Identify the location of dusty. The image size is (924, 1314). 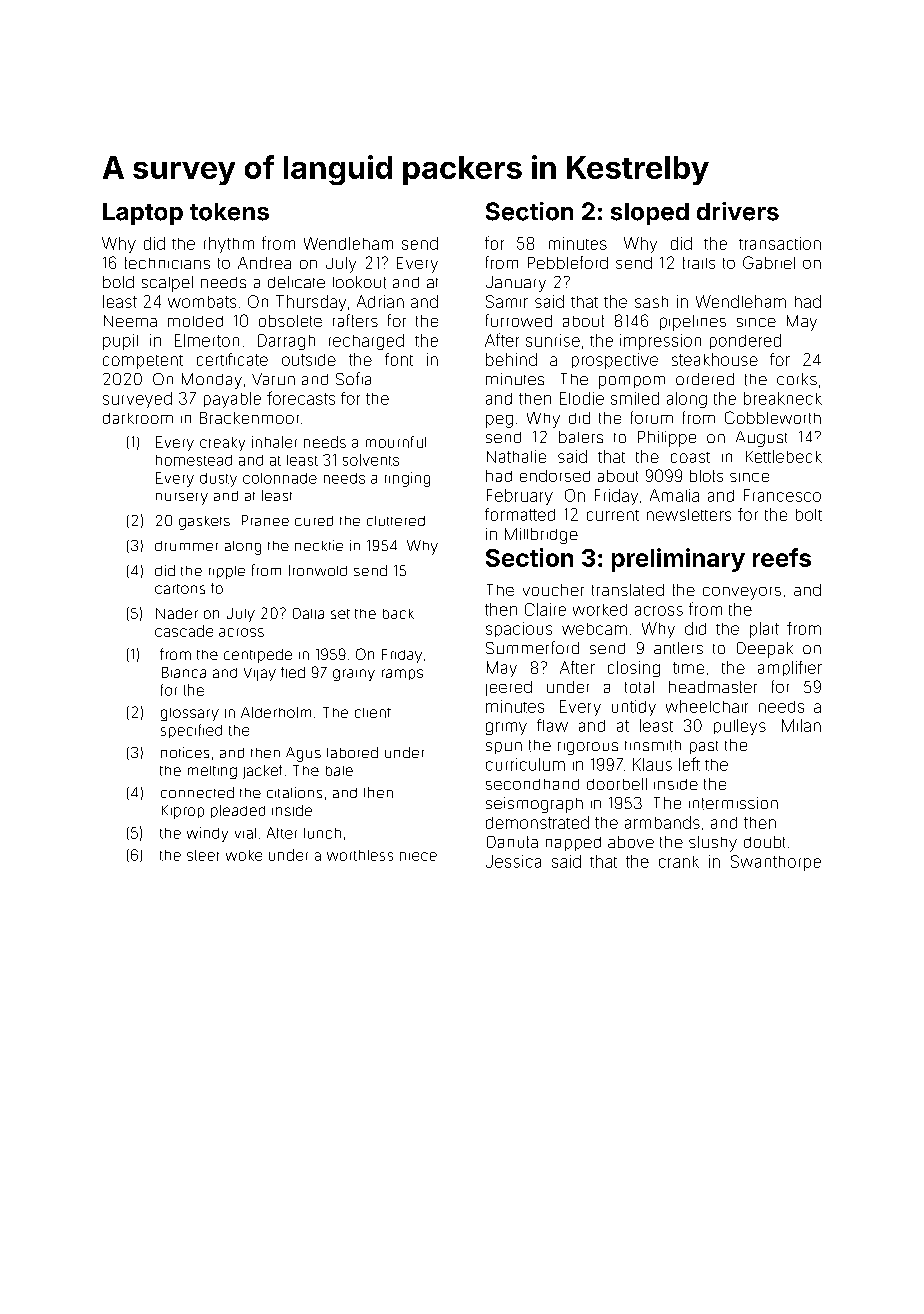
(218, 480).
